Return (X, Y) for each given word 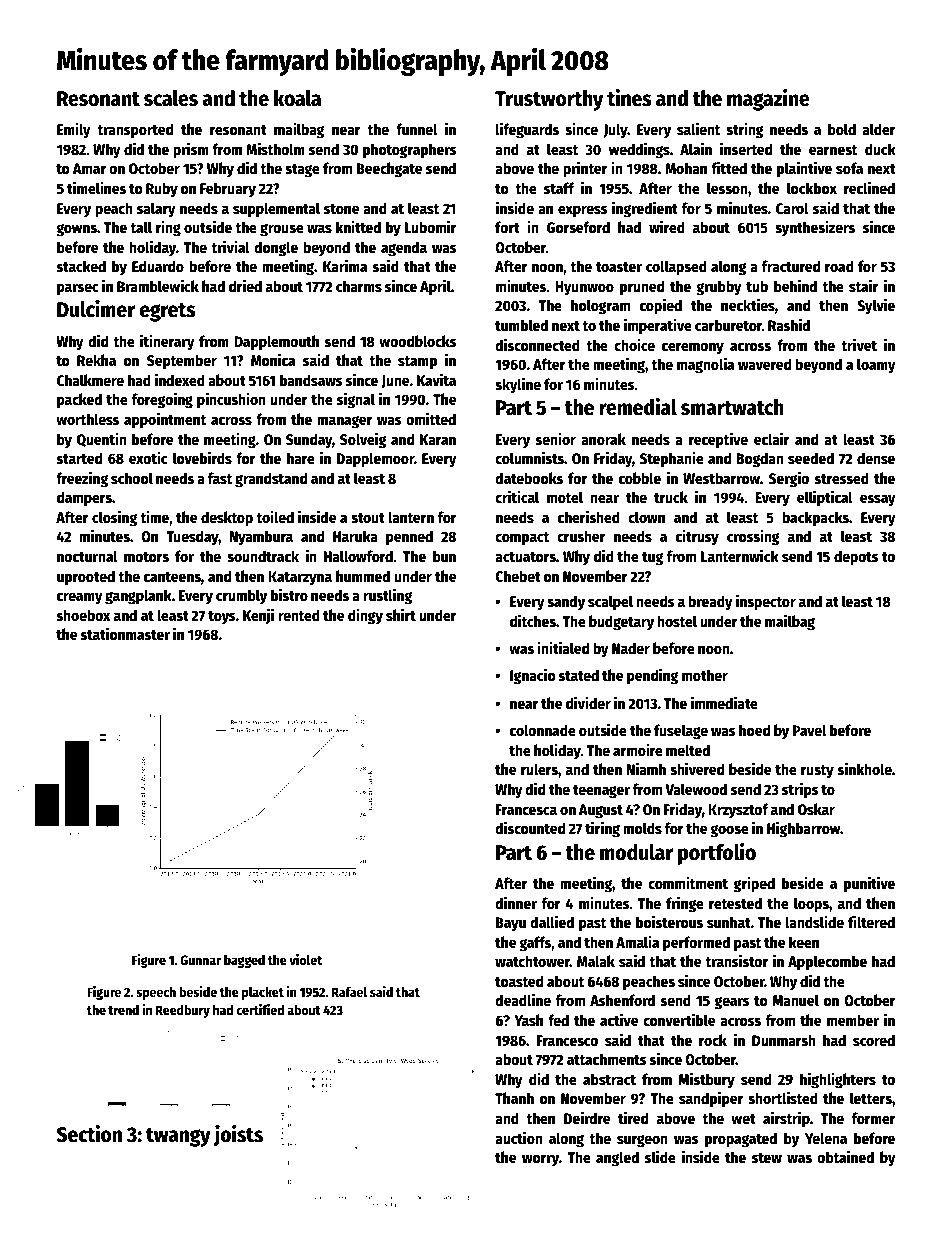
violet (305, 959)
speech (156, 993)
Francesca (526, 809)
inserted (746, 148)
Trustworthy (549, 100)
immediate (724, 702)
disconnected (537, 344)
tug (652, 559)
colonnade (543, 730)
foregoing (162, 400)
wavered (764, 364)
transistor (736, 960)
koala (297, 98)
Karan (438, 439)
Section (89, 1134)
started (79, 458)
